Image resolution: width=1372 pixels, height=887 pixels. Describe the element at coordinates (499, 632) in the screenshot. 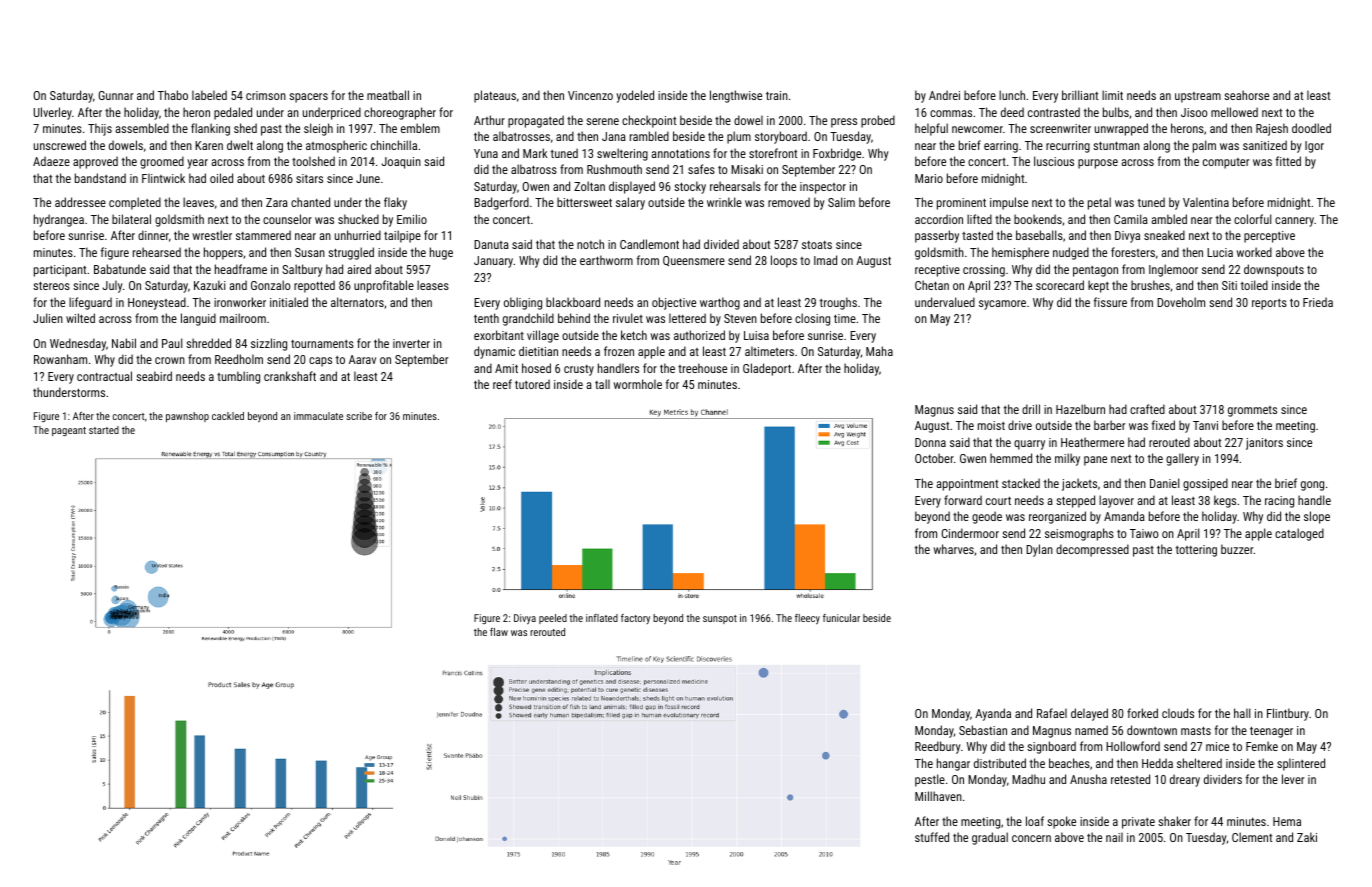

I see `flaw` at that location.
